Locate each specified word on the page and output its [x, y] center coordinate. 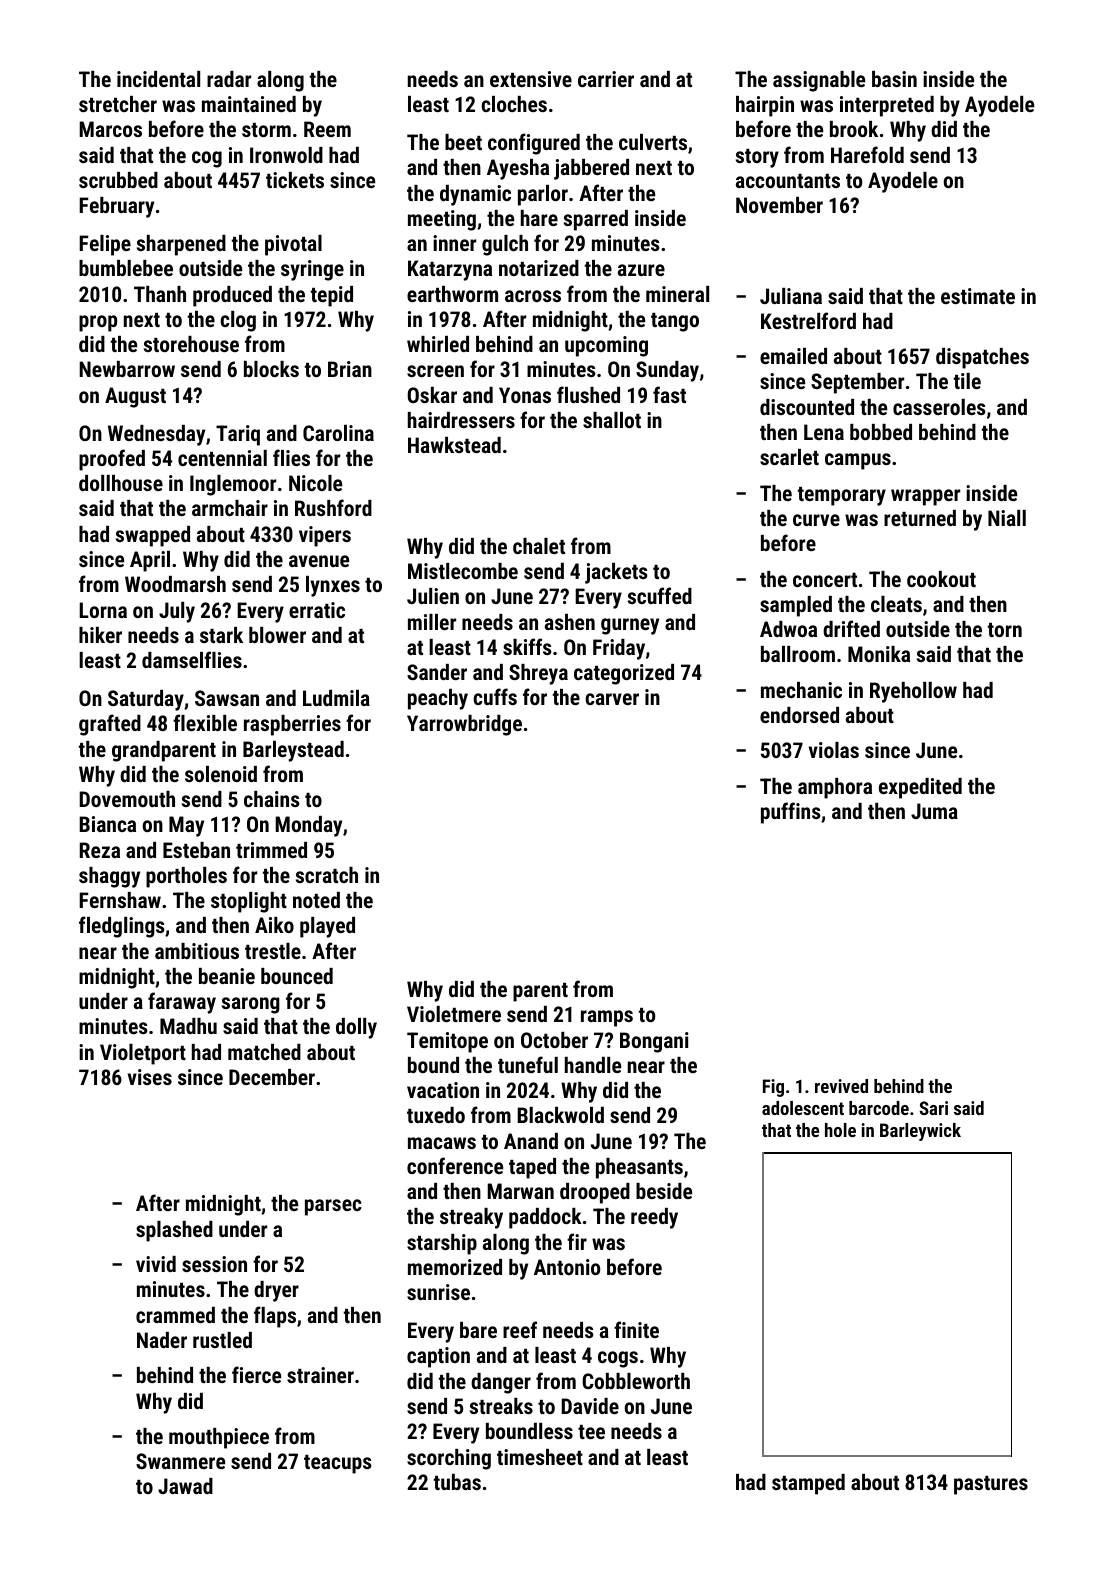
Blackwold [560, 1115]
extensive [531, 79]
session [214, 1264]
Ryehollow [913, 692]
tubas [457, 1482]
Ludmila [336, 698]
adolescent [803, 1108]
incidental [158, 79]
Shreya [538, 674]
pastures [991, 1485]
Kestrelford [808, 320]
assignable [819, 81]
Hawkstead [454, 445]
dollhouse [121, 483]
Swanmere [180, 1461]
